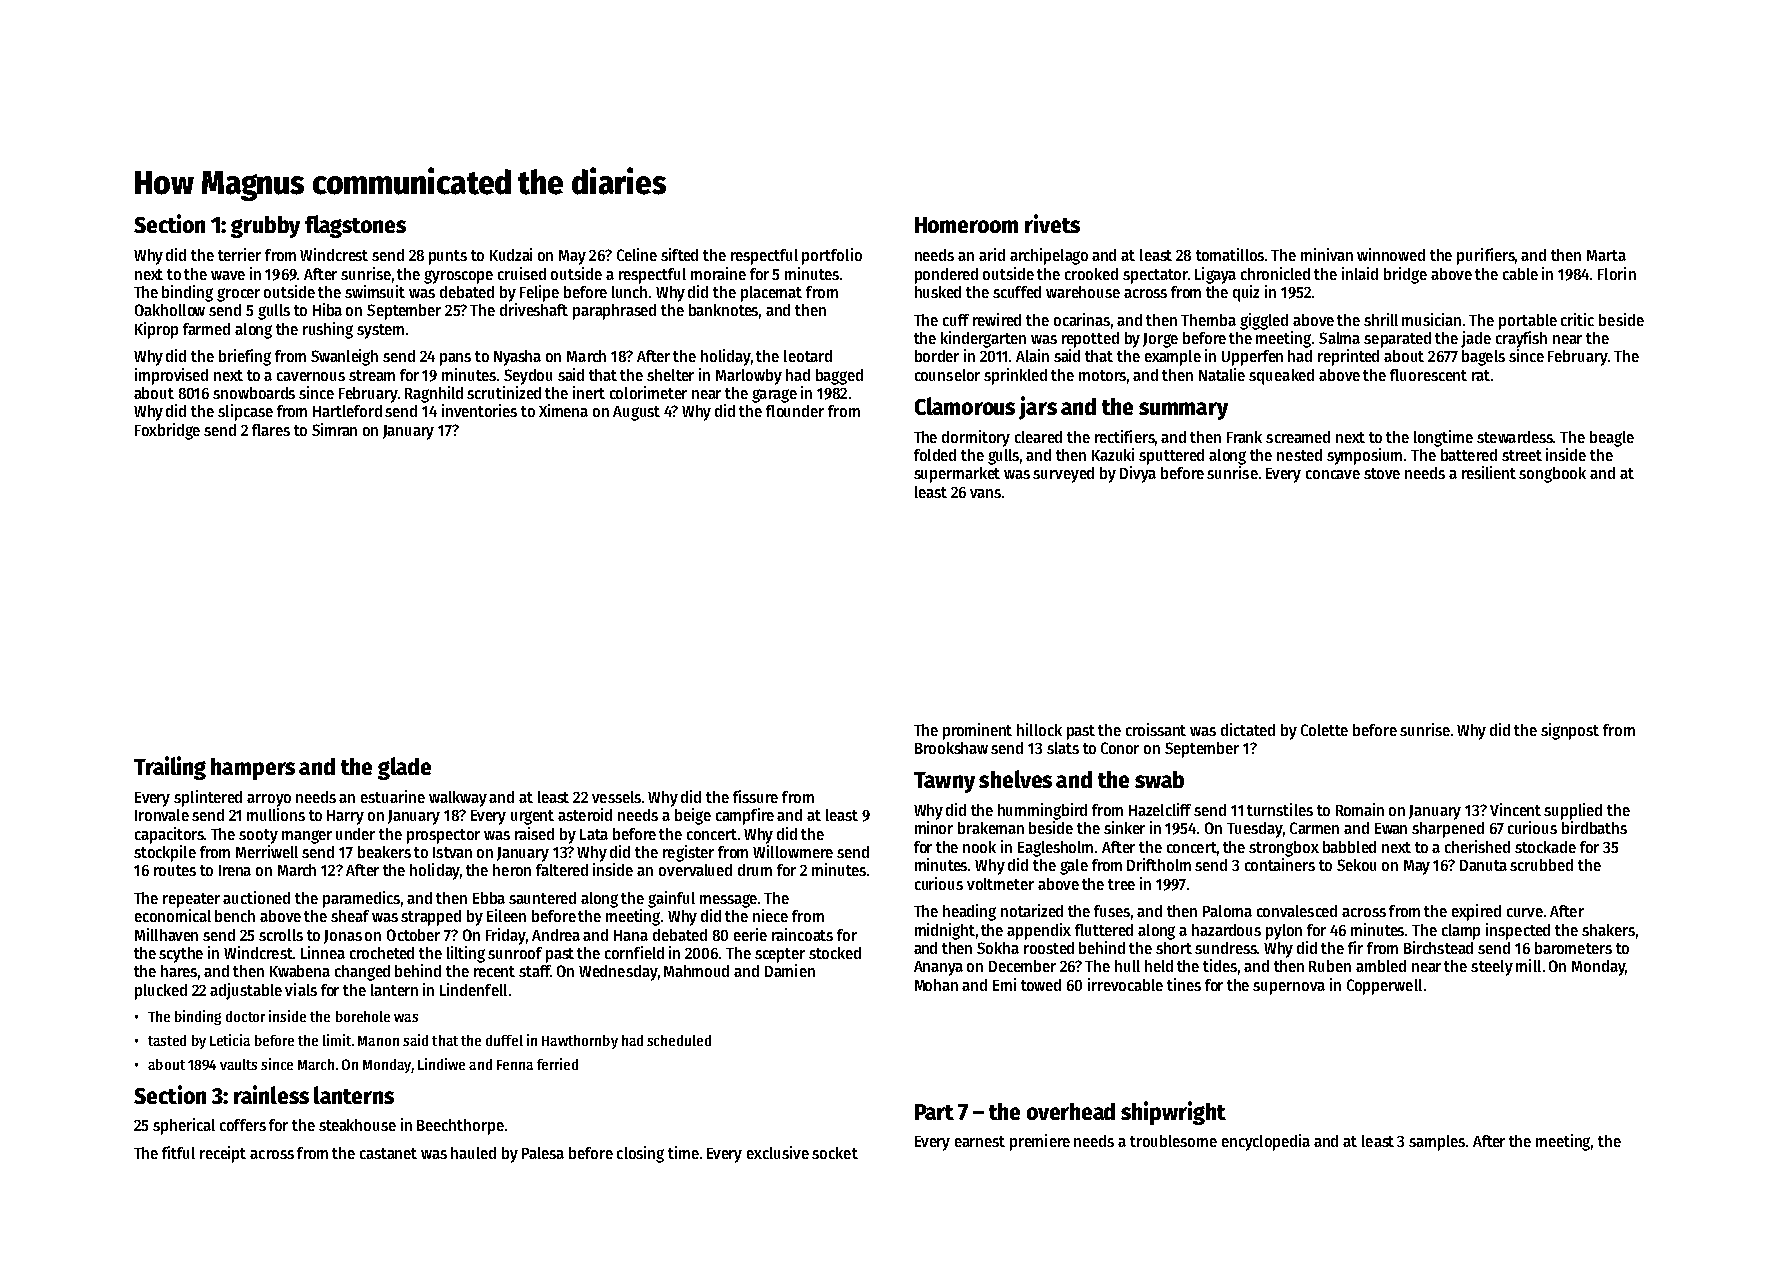 Image resolution: width=1784 pixels, height=1261 pixels. Describe the element at coordinates (966, 225) in the page. I see `Homeroom` at that location.
